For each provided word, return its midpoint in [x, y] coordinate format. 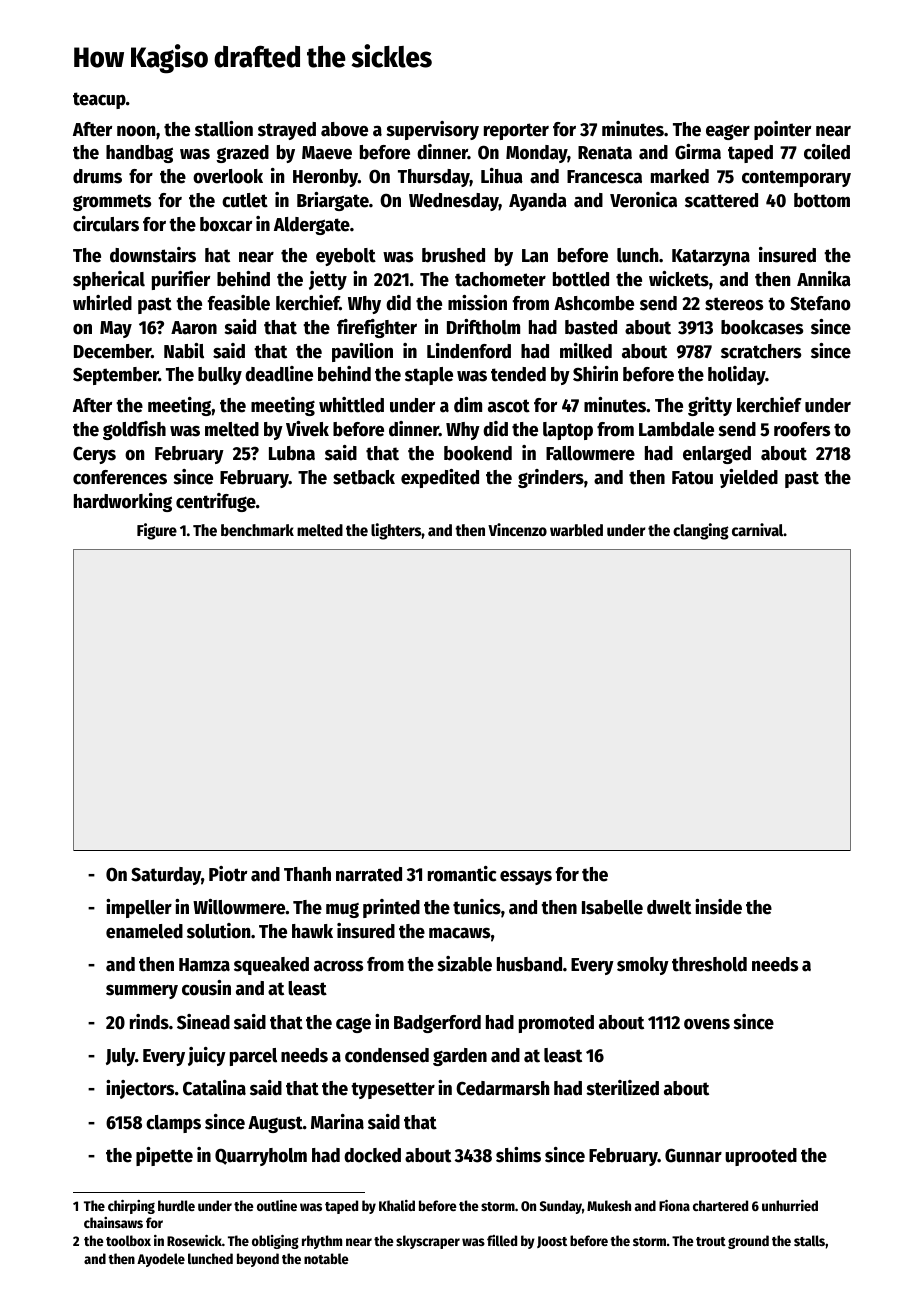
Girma [698, 152]
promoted [556, 1024]
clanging [701, 531]
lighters [396, 531]
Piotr [228, 874]
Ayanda [538, 202]
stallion [224, 129]
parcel [253, 1057]
